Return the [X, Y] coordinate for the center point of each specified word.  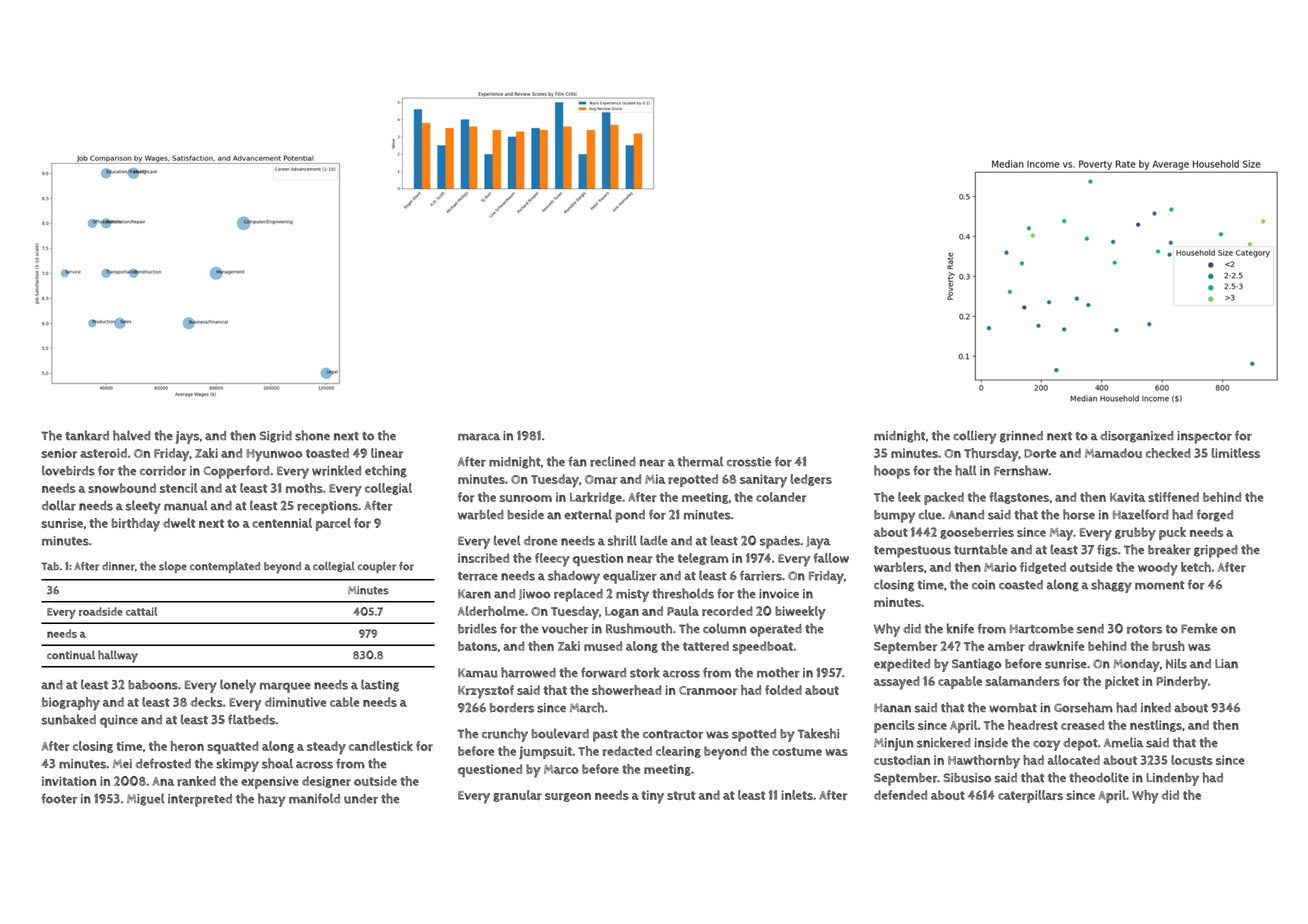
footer [59, 798]
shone [312, 435]
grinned [1021, 437]
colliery [975, 437]
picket [1122, 682]
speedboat [763, 647]
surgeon [568, 797]
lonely [238, 686]
